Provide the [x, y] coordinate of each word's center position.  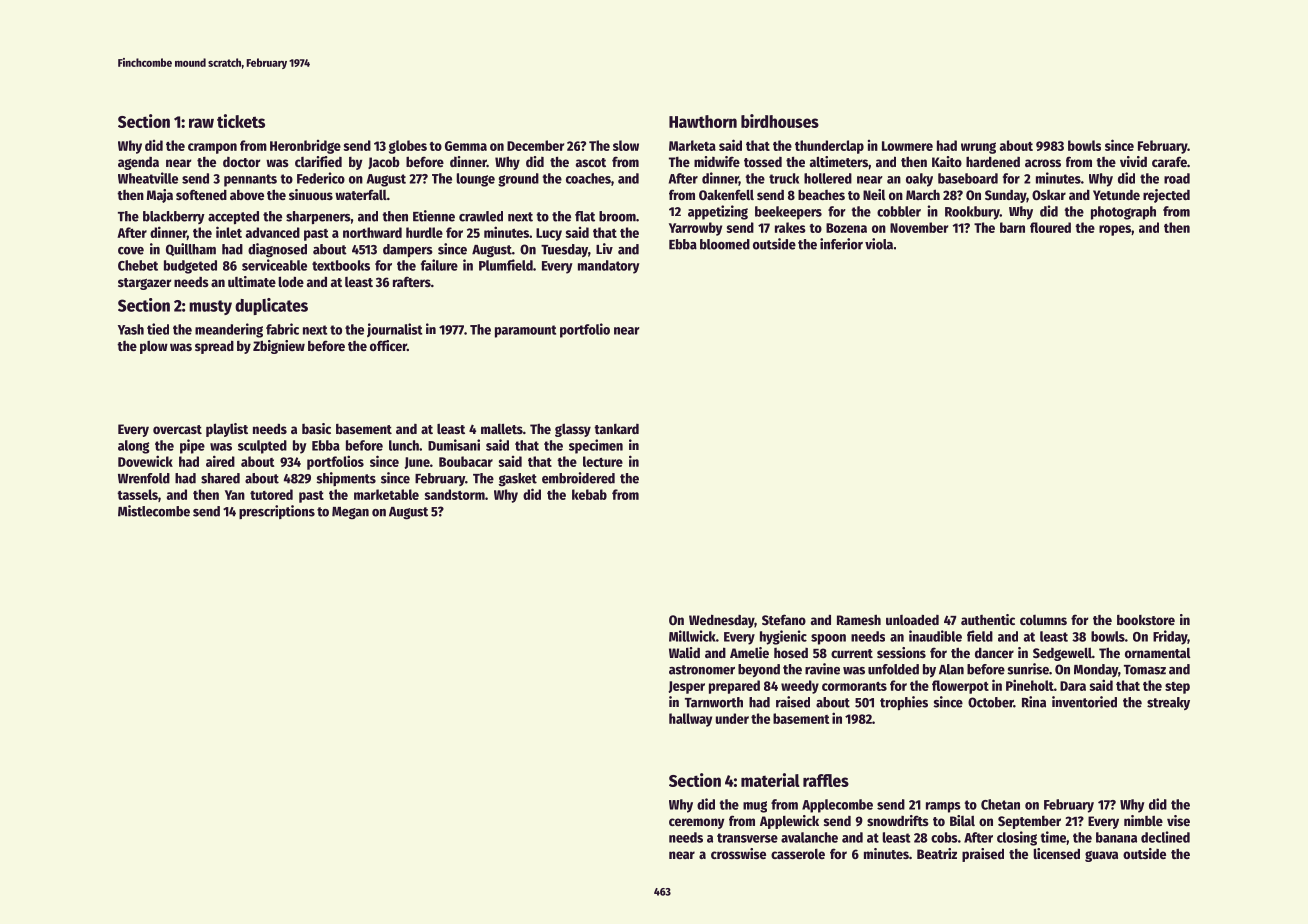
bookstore [1146, 620]
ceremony [697, 823]
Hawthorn [703, 121]
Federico [321, 178]
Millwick [692, 636]
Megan [350, 513]
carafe [1169, 161]
